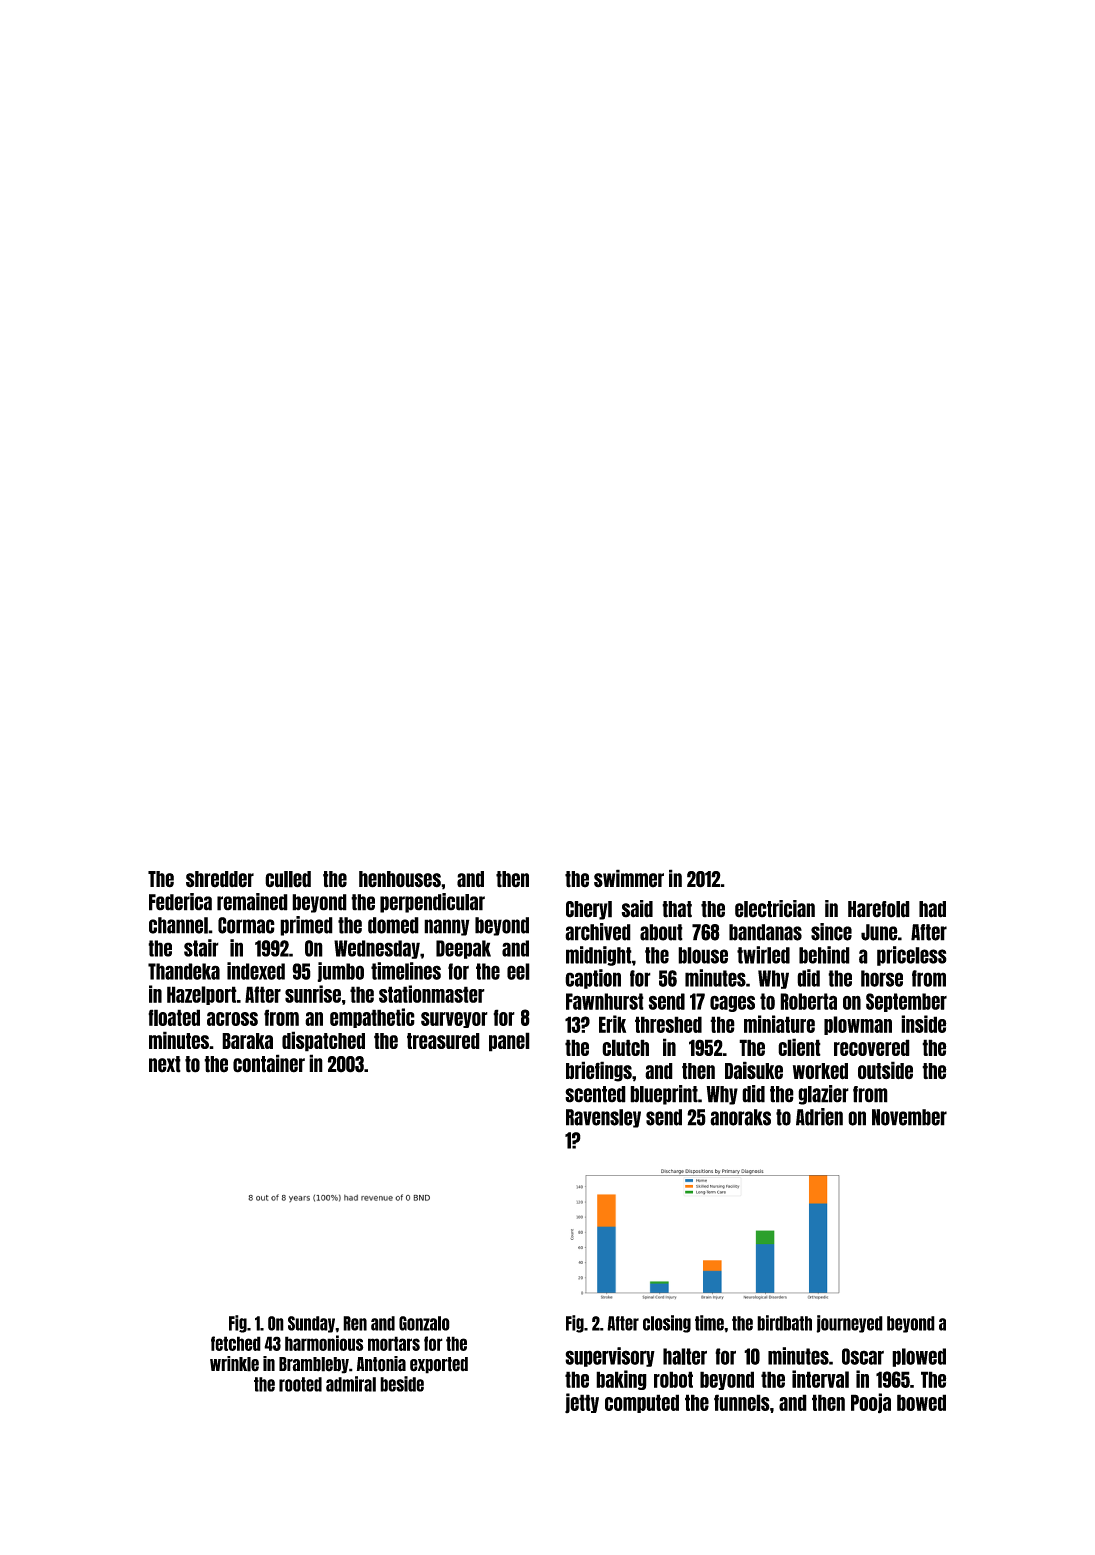 The image size is (1095, 1555). Describe the element at coordinates (288, 879) in the document. I see `culled` at that location.
